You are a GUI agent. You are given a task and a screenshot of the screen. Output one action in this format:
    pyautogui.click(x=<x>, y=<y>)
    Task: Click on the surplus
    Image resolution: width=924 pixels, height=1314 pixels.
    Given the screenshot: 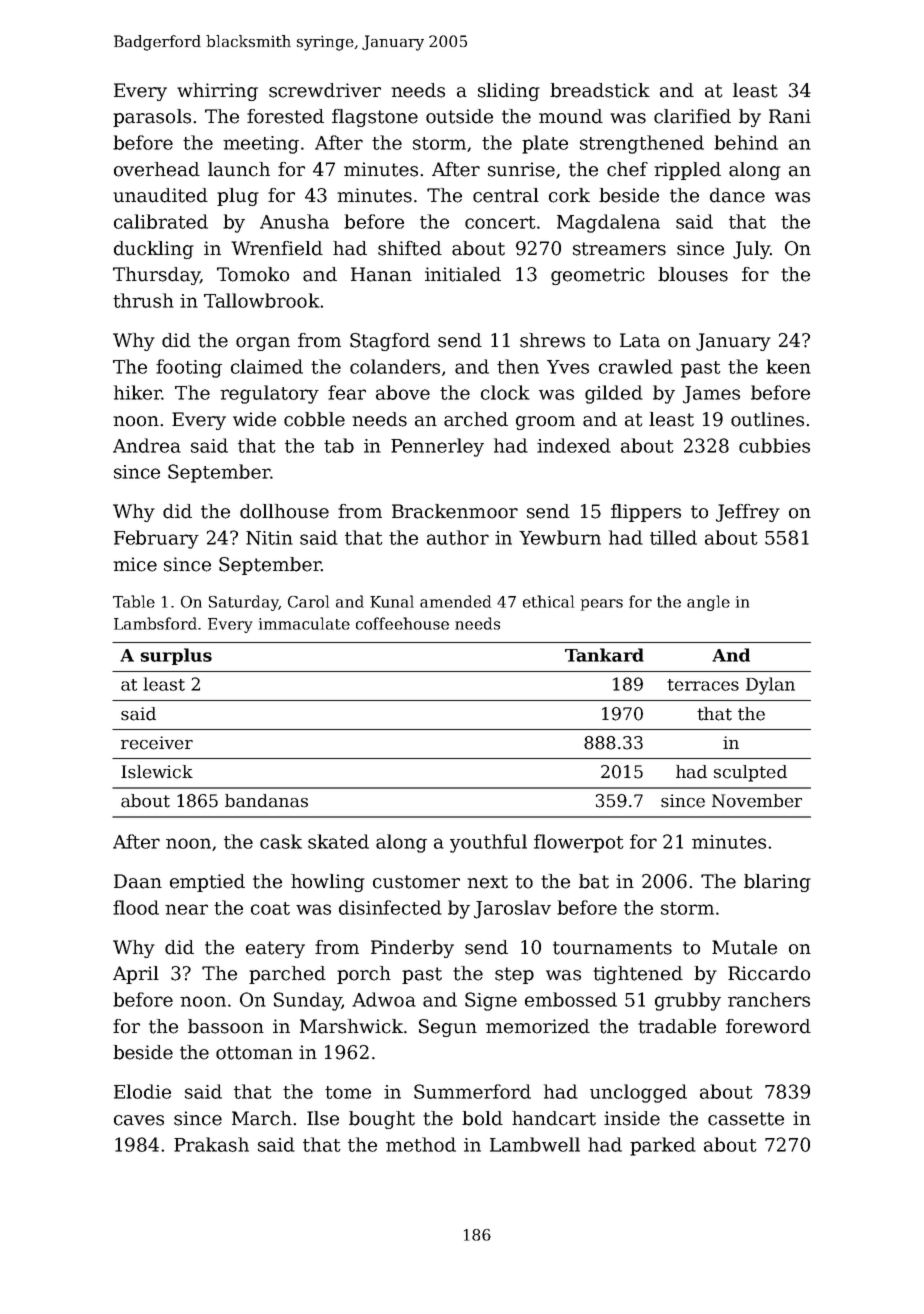 What is the action you would take?
    pyautogui.click(x=176, y=656)
